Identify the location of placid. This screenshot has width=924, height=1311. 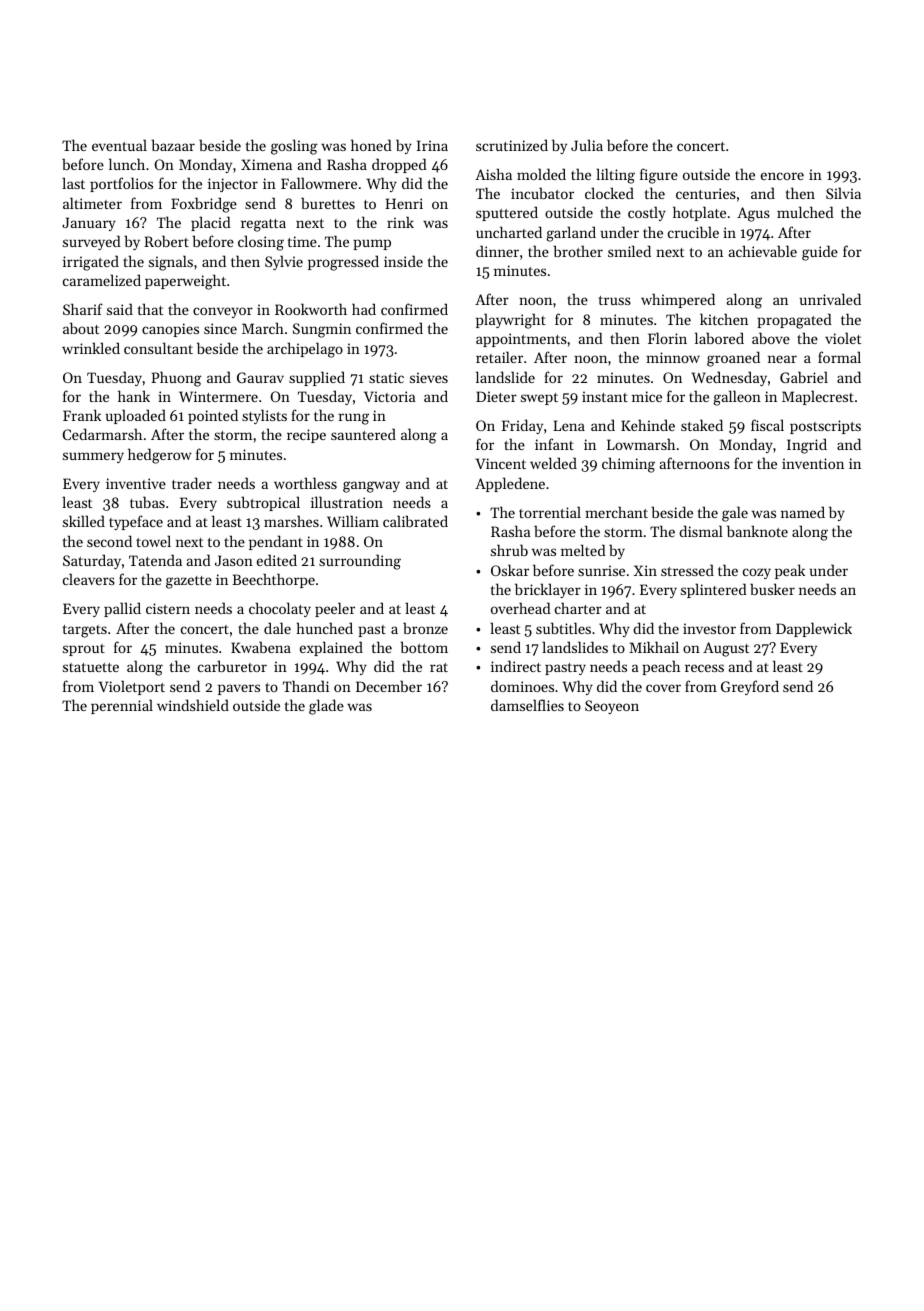
(211, 223).
